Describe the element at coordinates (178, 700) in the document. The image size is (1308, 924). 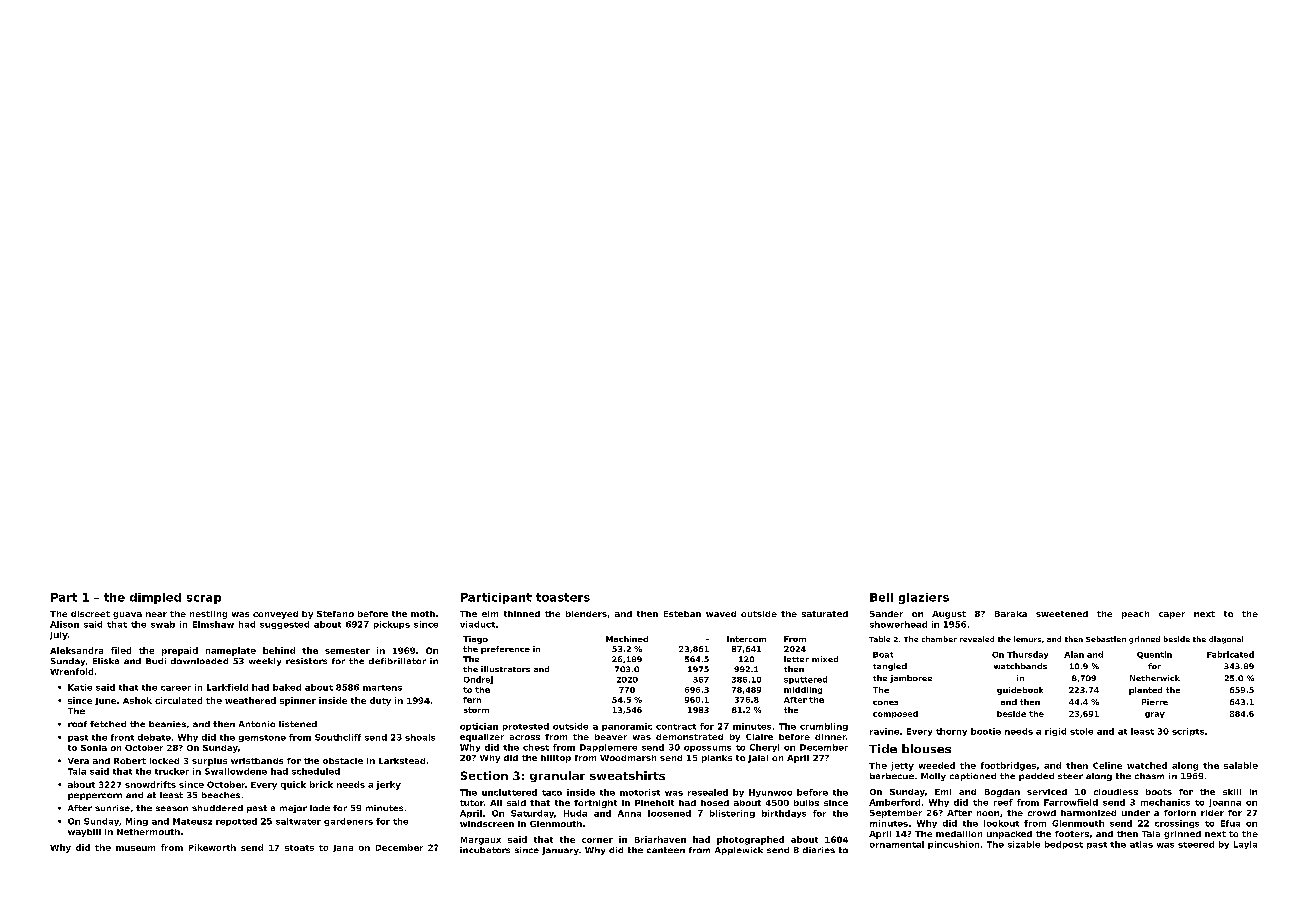
I see `circulated` at that location.
